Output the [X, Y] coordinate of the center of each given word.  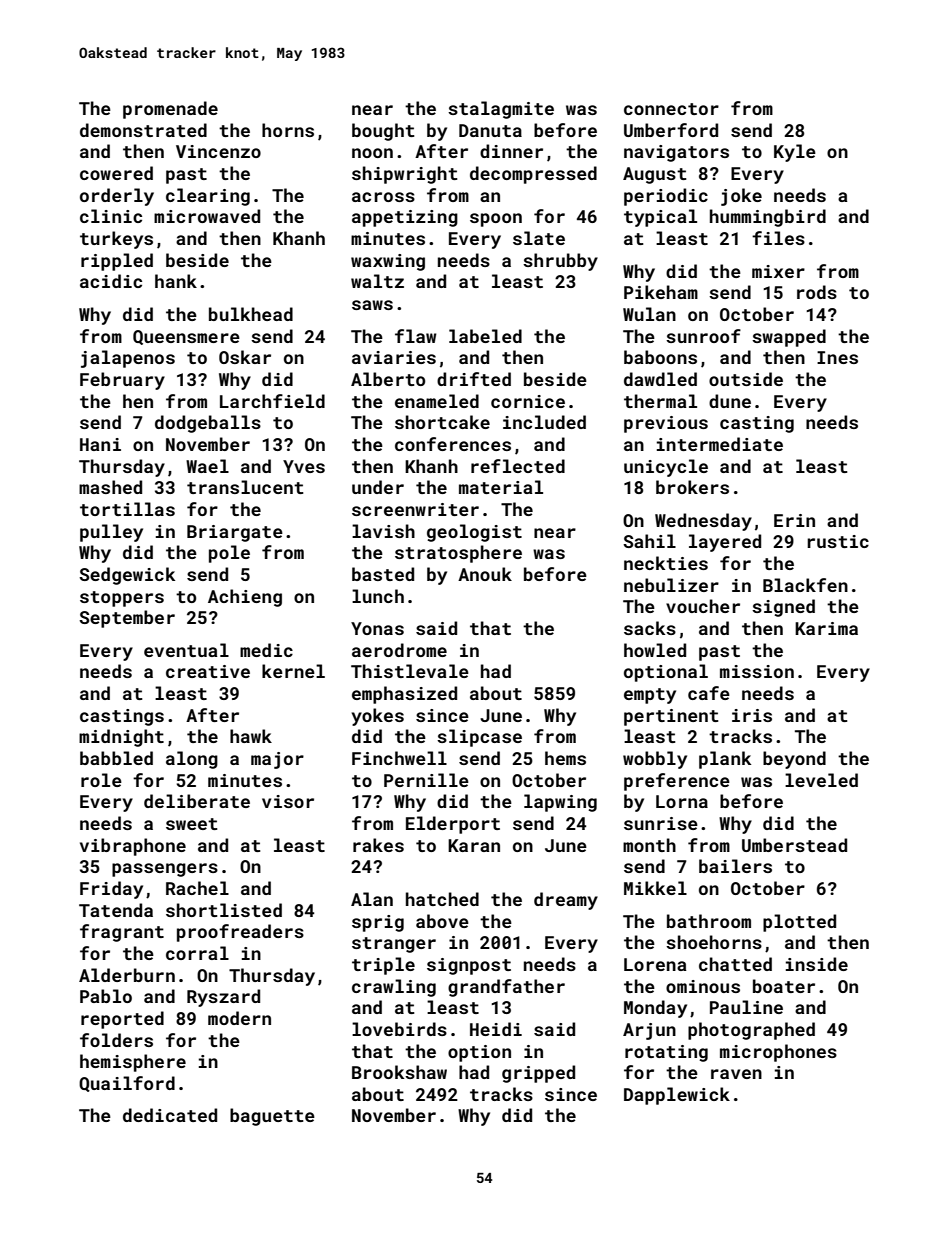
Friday [111, 890]
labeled [485, 336]
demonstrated [143, 130]
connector [671, 109]
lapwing [560, 803]
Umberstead [794, 845]
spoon [496, 220]
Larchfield [272, 401]
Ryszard [223, 998]
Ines [837, 357]
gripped [538, 1074]
